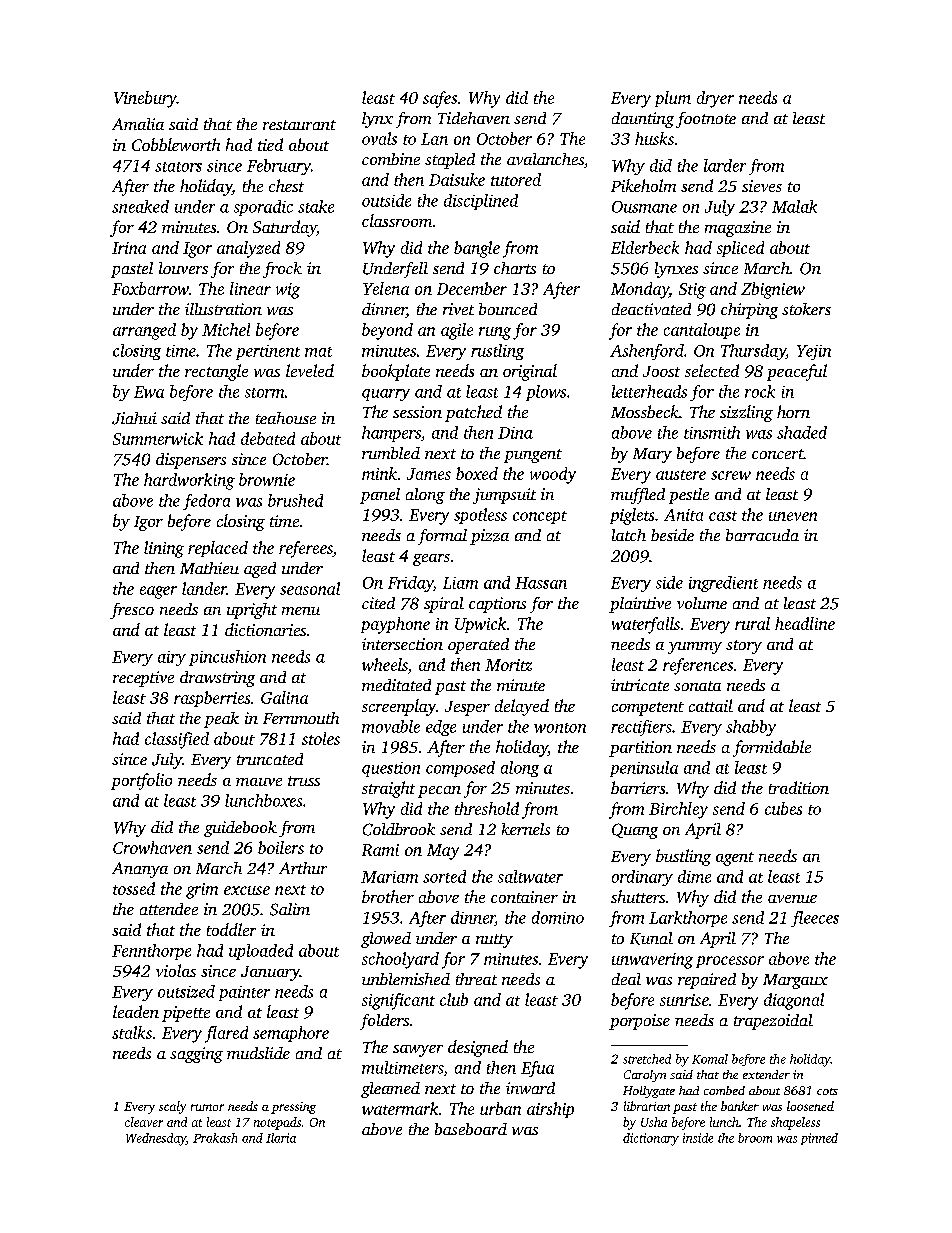 This document has width=952, height=1233. What do you see at coordinates (150, 288) in the document?
I see `Foxbarrow` at bounding box center [150, 288].
